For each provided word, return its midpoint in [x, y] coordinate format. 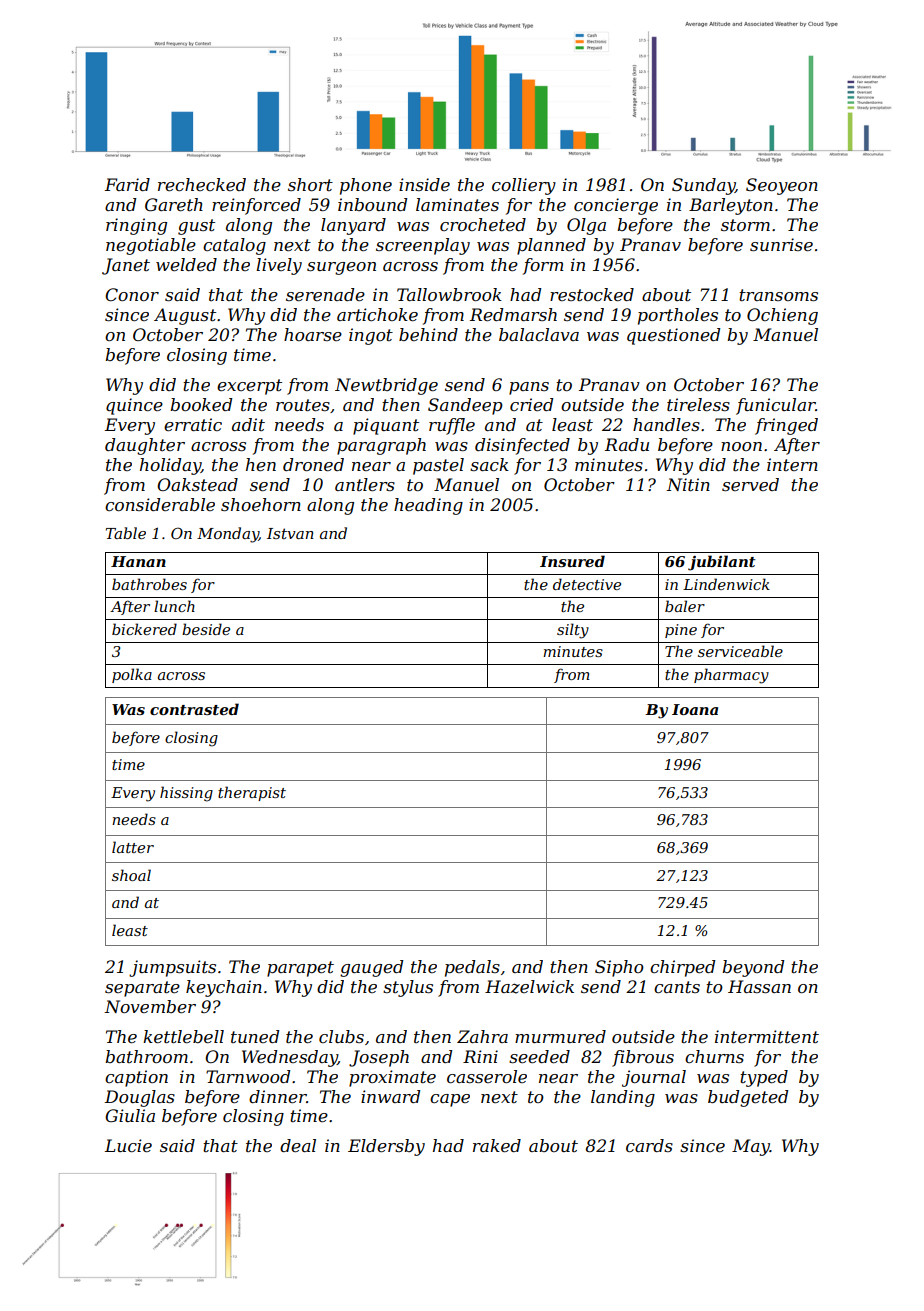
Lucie [128, 1145]
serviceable [740, 651]
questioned [673, 336]
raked [497, 1145]
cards [649, 1145]
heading [428, 506]
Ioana [695, 709]
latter [133, 847]
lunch [174, 606]
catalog [234, 246]
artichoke [377, 314]
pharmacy [731, 676]
